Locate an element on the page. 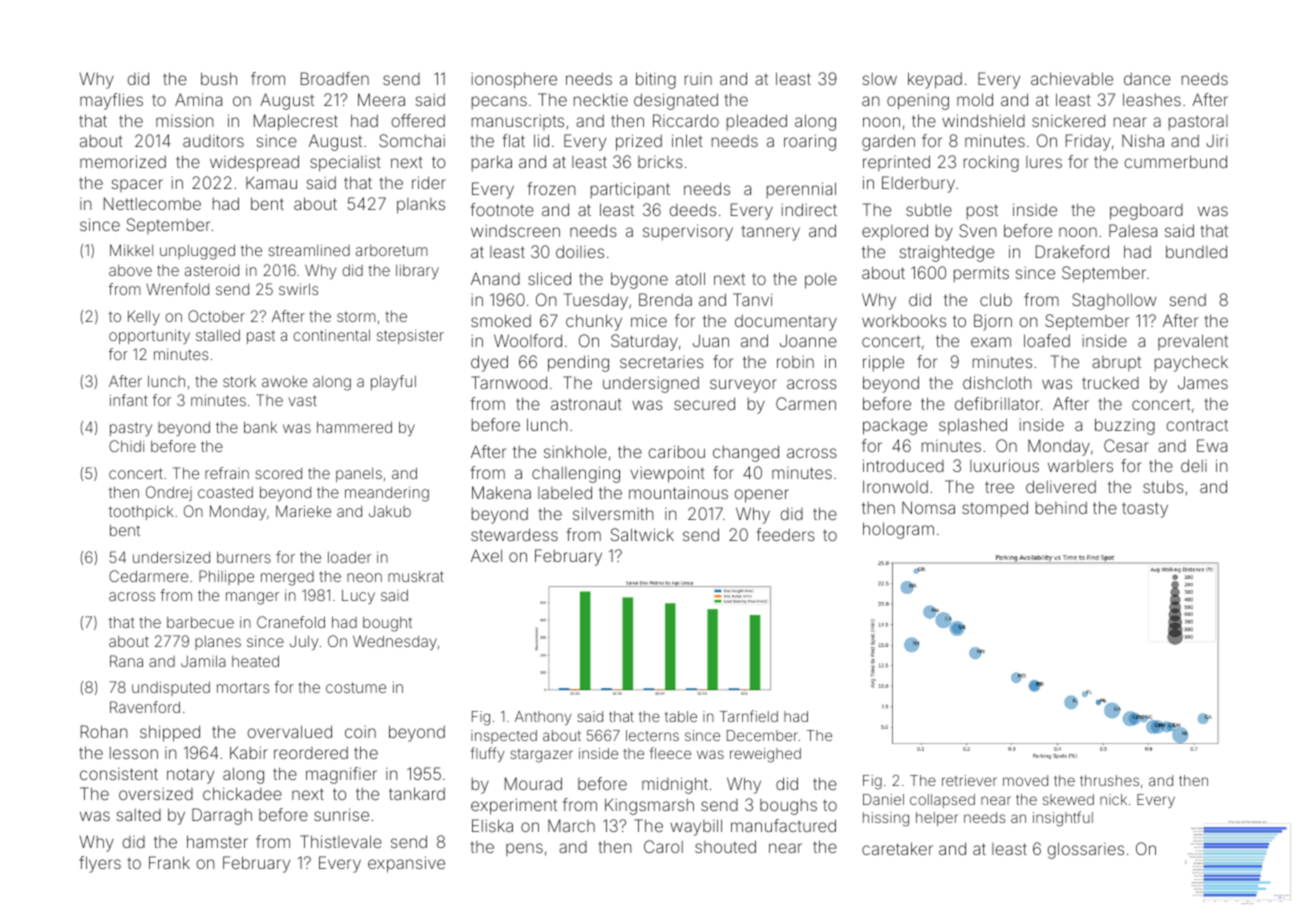 The width and height of the document is (1308, 924). windscreen is located at coordinates (515, 231).
